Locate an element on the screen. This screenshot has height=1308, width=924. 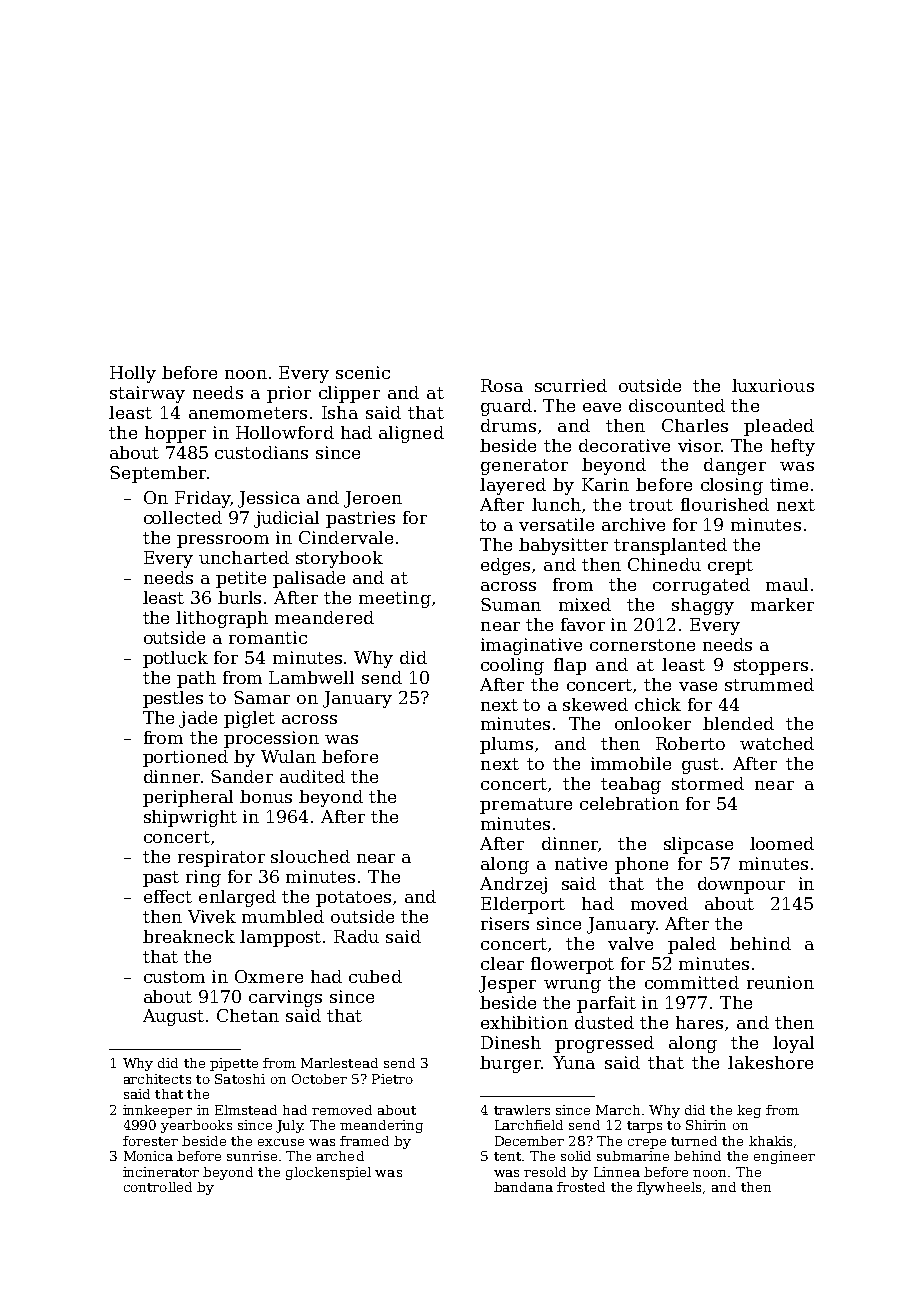
bonus is located at coordinates (266, 796).
